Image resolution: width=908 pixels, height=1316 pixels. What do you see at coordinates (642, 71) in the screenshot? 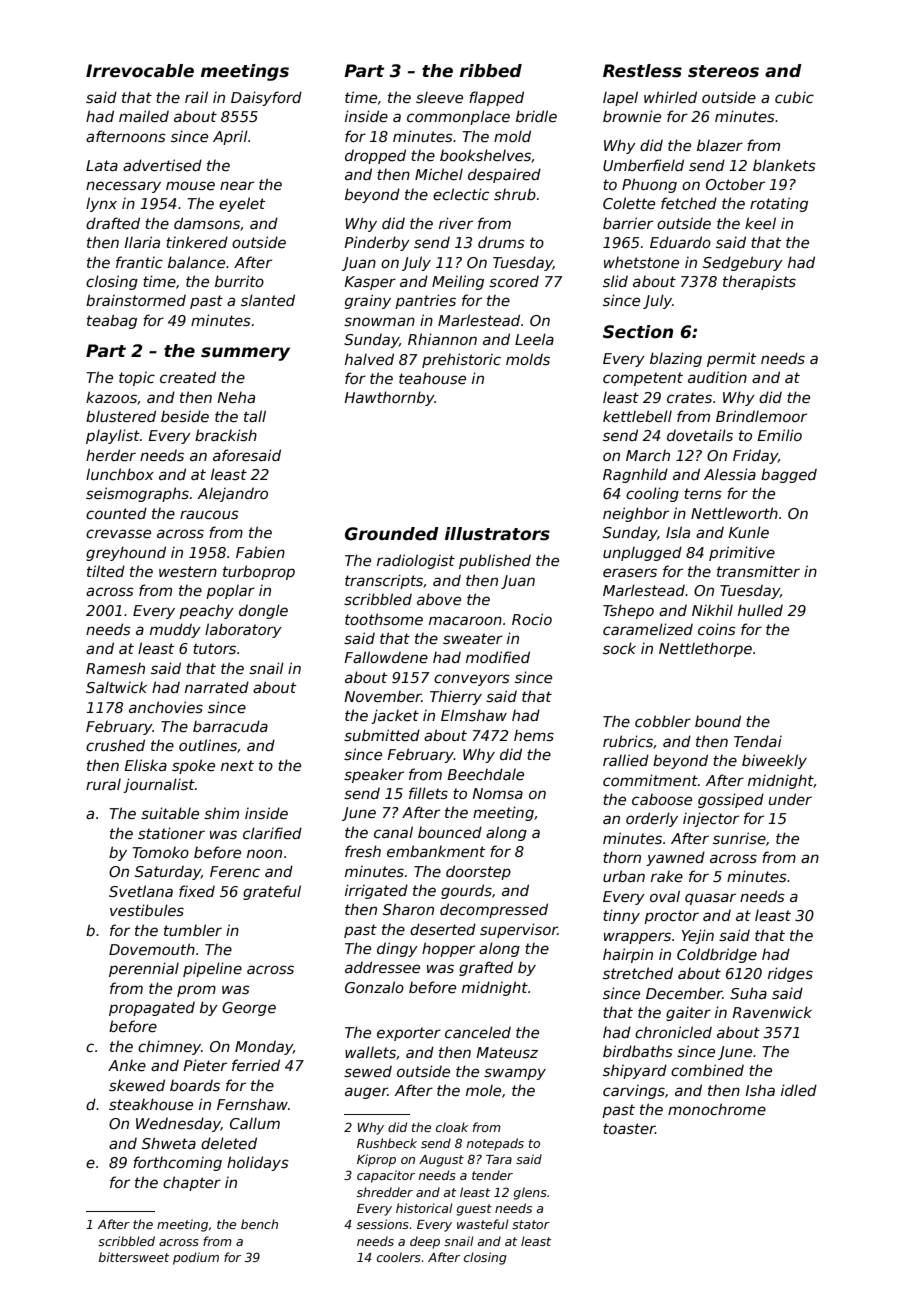
I see `Restless` at bounding box center [642, 71].
